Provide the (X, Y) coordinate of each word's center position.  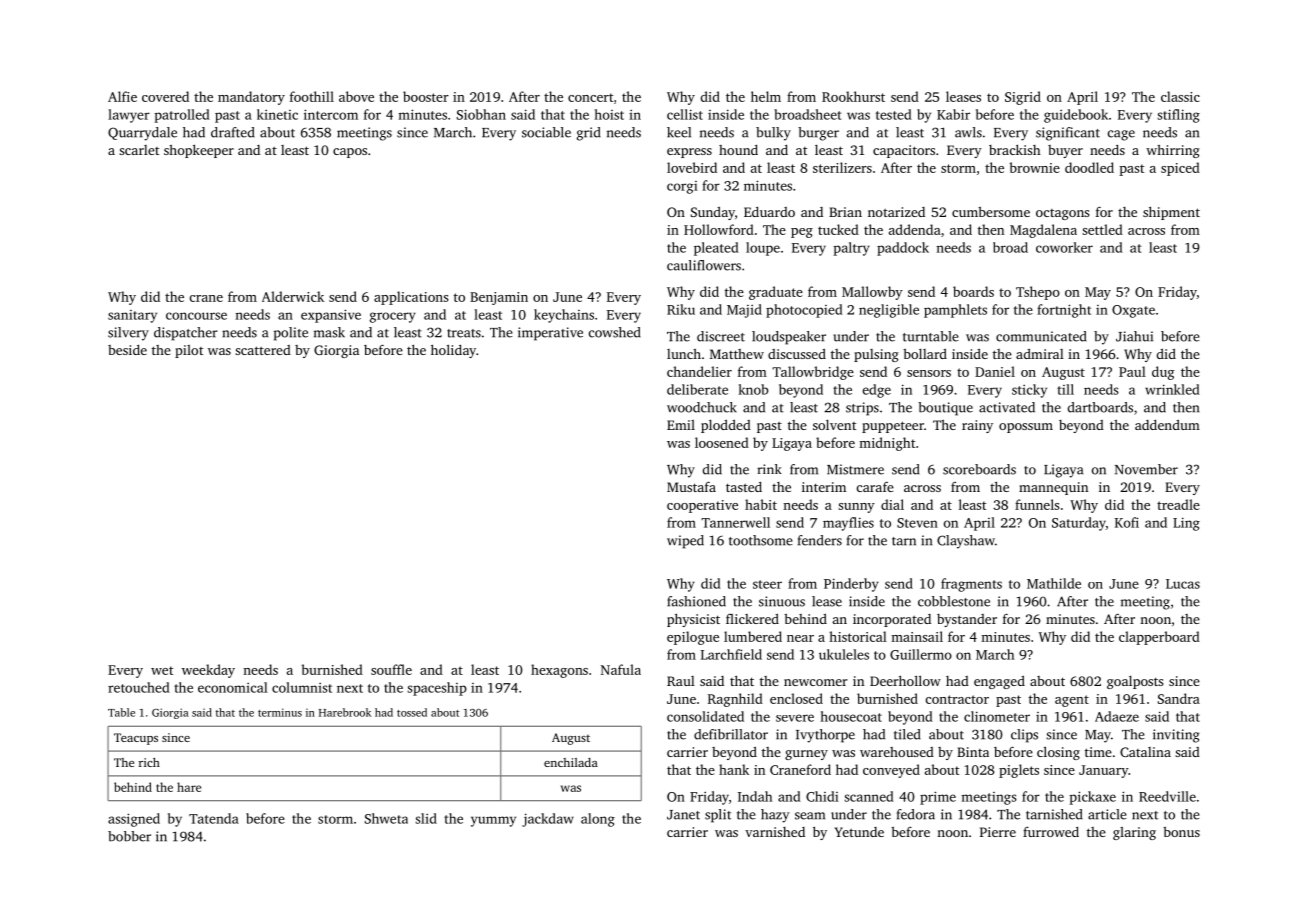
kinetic (277, 114)
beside (127, 350)
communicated (1041, 336)
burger (818, 134)
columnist (302, 687)
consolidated (705, 716)
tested (894, 114)
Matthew (737, 354)
